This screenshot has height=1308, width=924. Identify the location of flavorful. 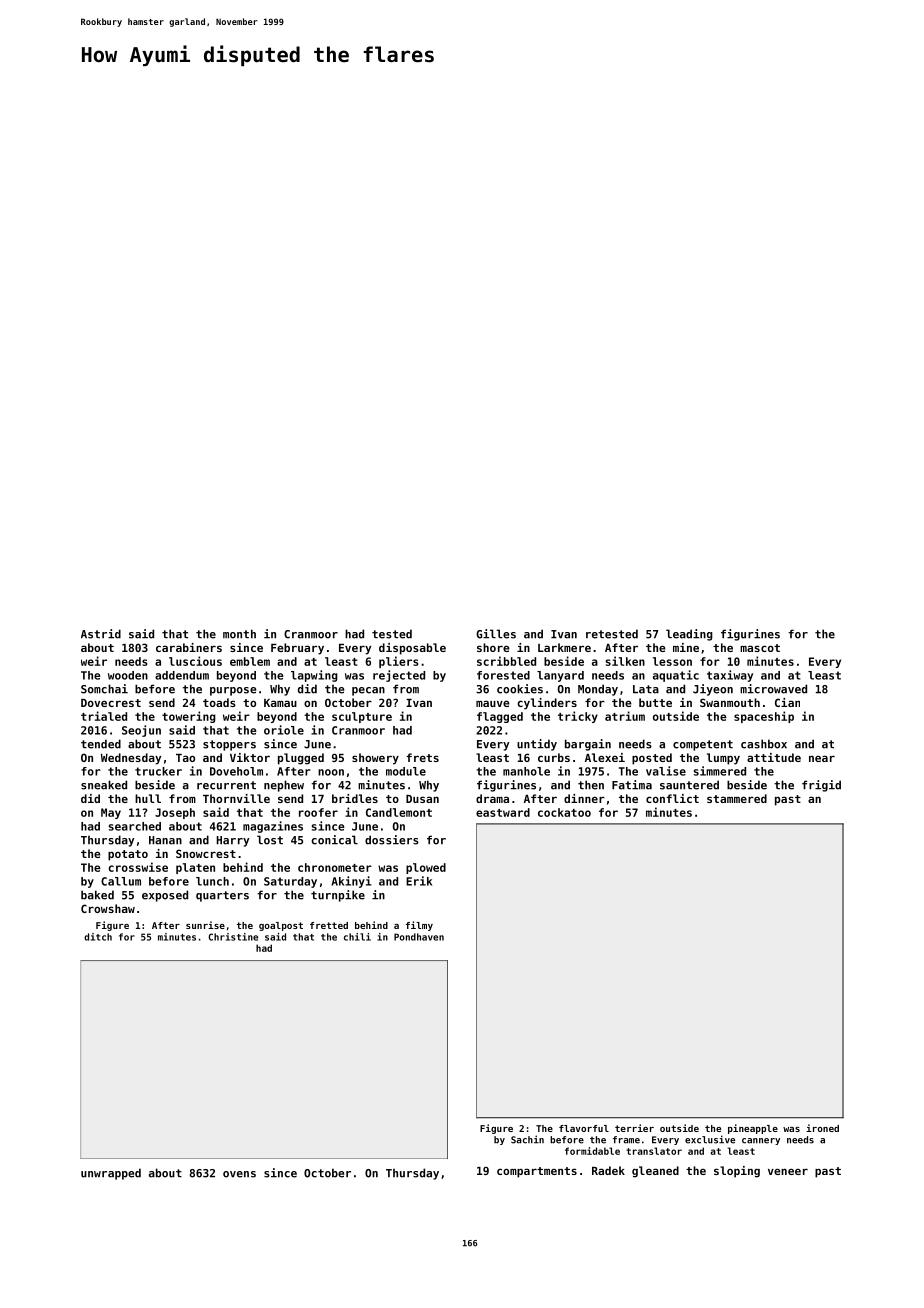
(584, 1128).
